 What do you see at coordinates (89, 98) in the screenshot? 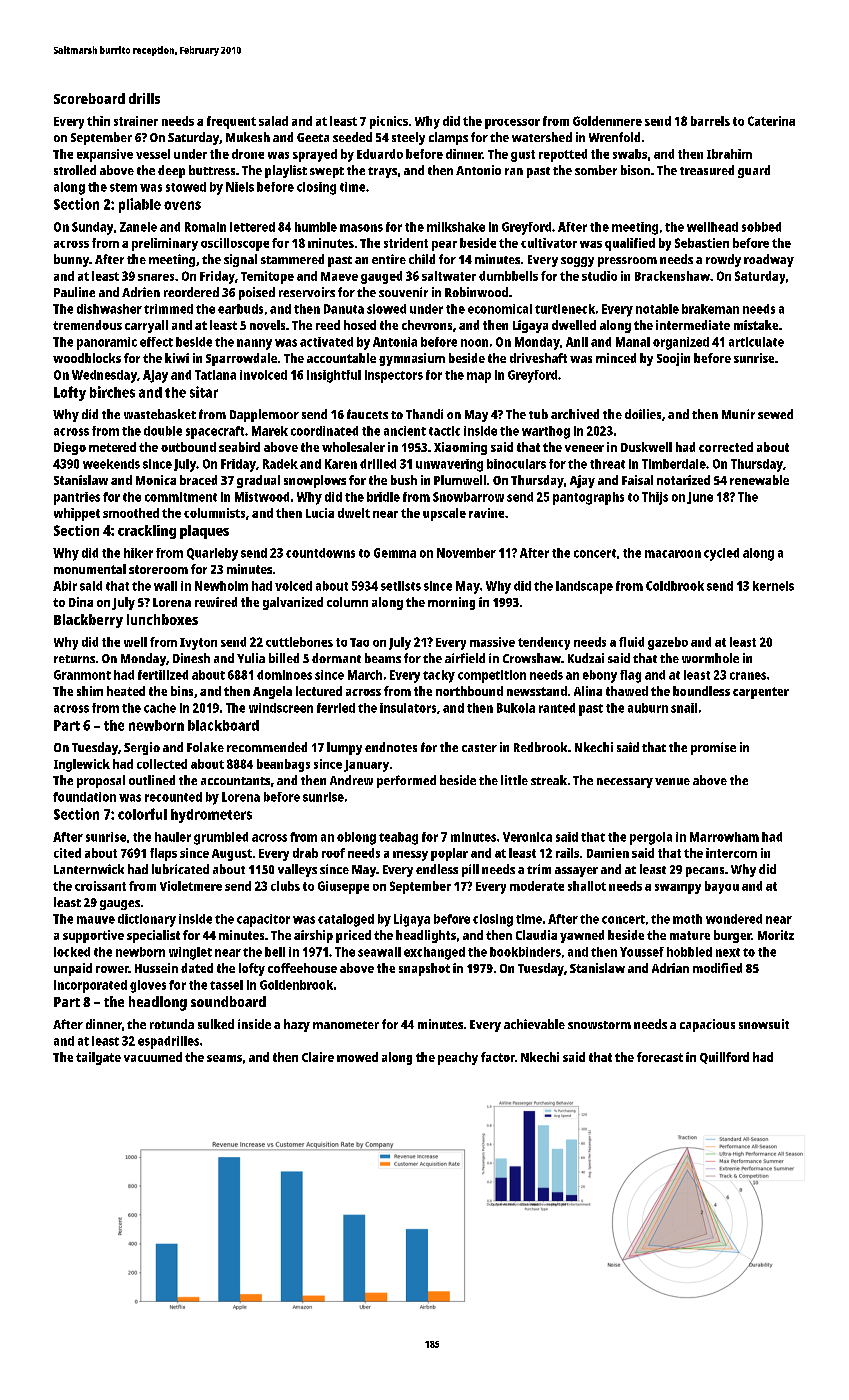
I see `Scoreboard` at bounding box center [89, 98].
